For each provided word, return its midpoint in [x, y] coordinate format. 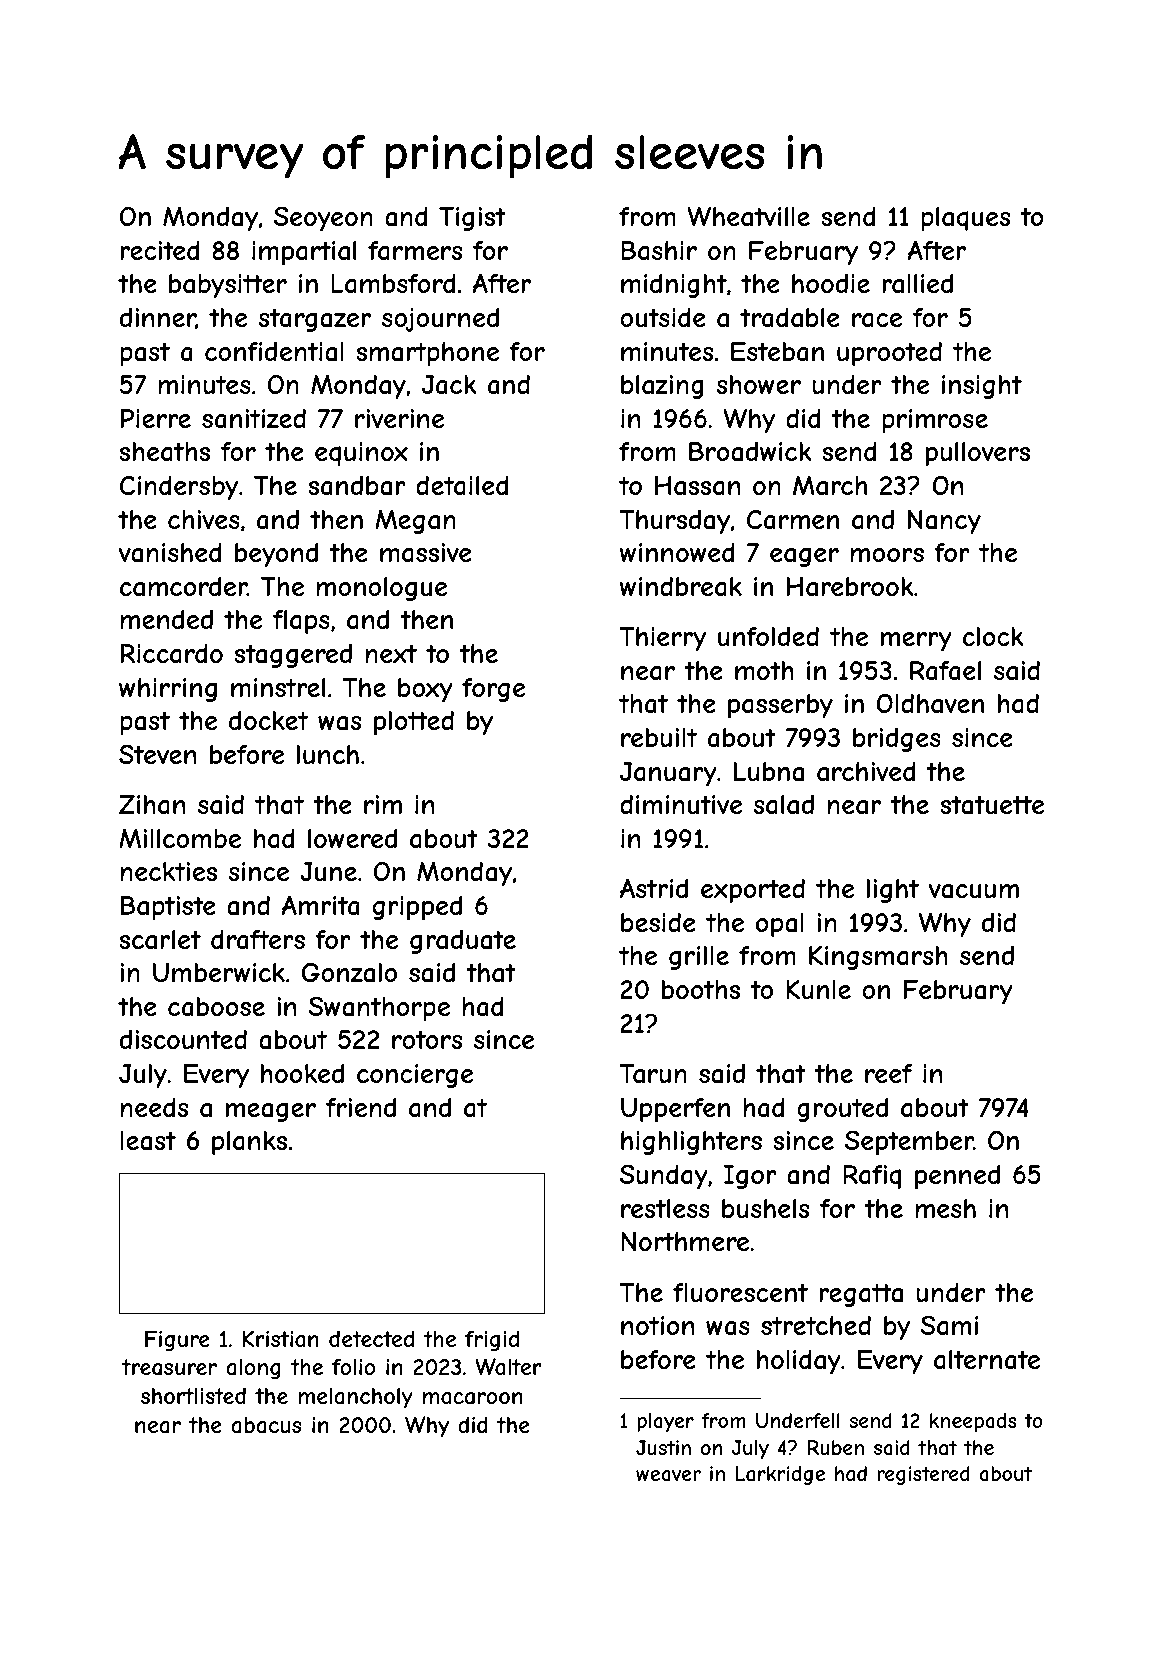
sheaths [164, 452]
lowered [352, 838]
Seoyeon [323, 219]
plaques [965, 219]
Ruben [836, 1447]
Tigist [472, 219]
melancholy [355, 1398]
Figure [177, 1341]
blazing [662, 387]
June [328, 871]
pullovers [978, 454]
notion [657, 1325]
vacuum [973, 891]
